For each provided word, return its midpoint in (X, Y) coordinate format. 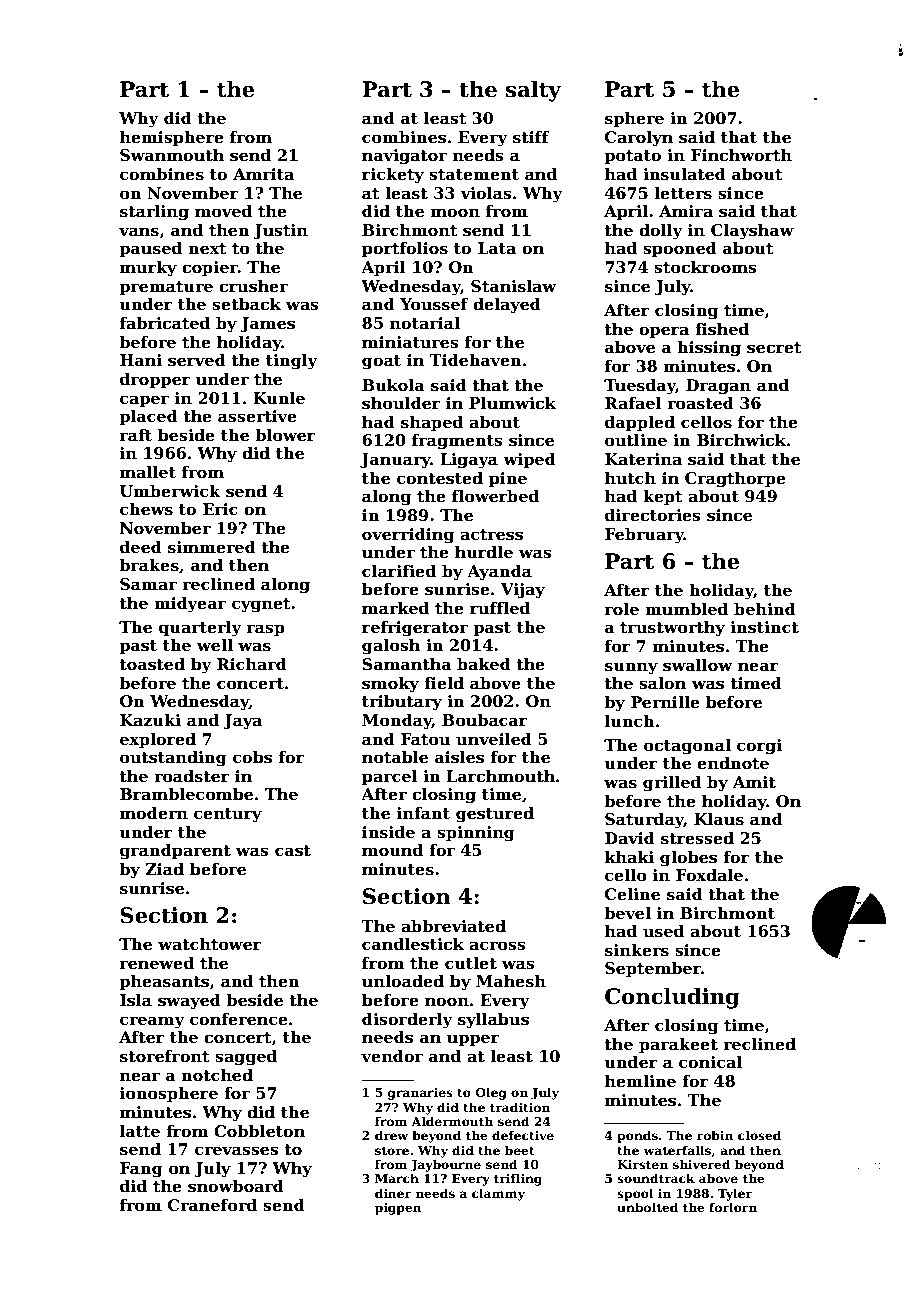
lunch (630, 721)
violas (486, 193)
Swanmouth (172, 155)
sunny (631, 668)
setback (246, 304)
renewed (157, 963)
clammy (498, 1194)
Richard (252, 664)
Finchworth (741, 155)
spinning (476, 834)
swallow (698, 665)
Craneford (212, 1205)
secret (774, 348)
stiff (531, 137)
